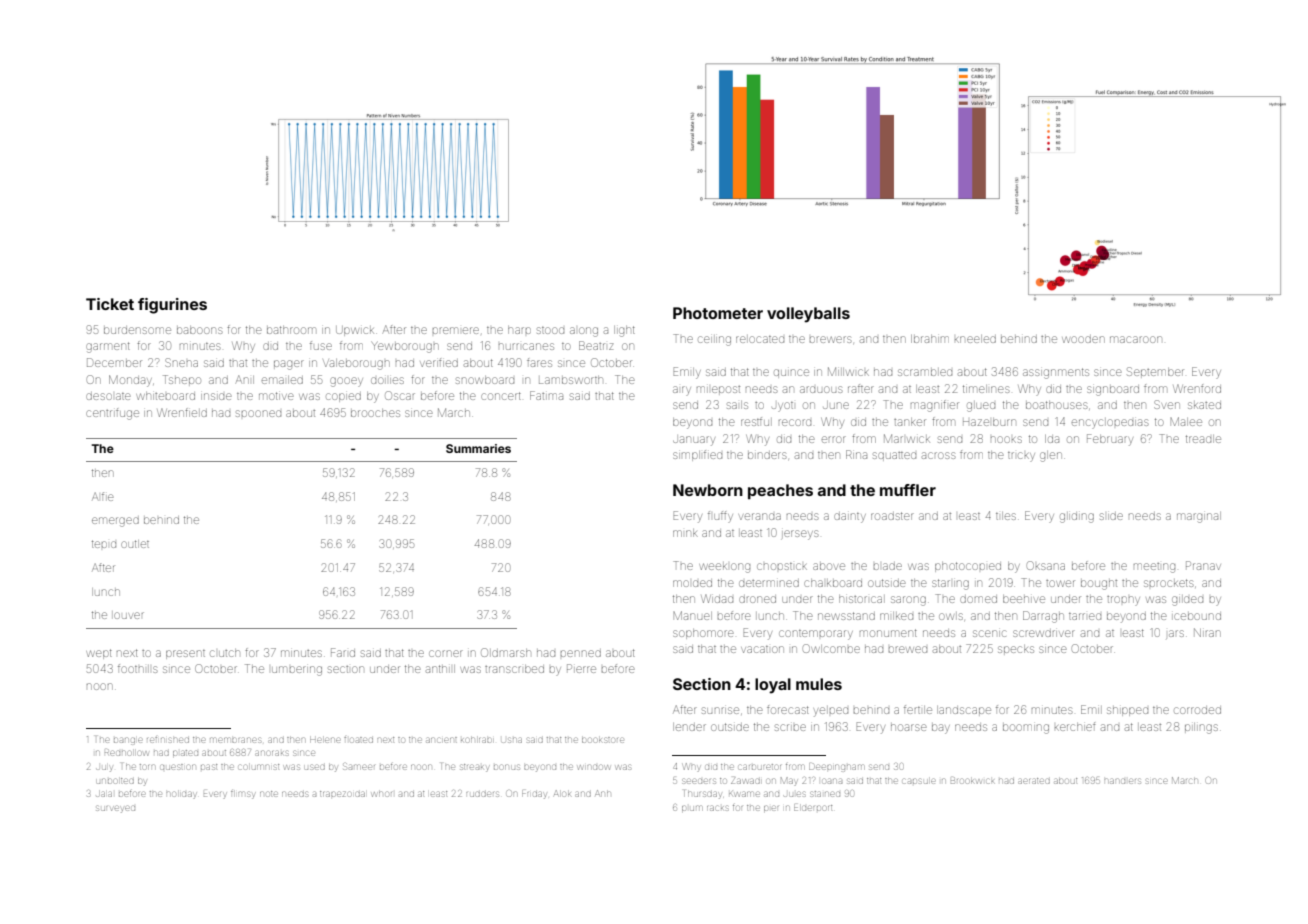 The width and height of the document is (1308, 924). What do you see at coordinates (767, 455) in the document?
I see `binders` at bounding box center [767, 455].
